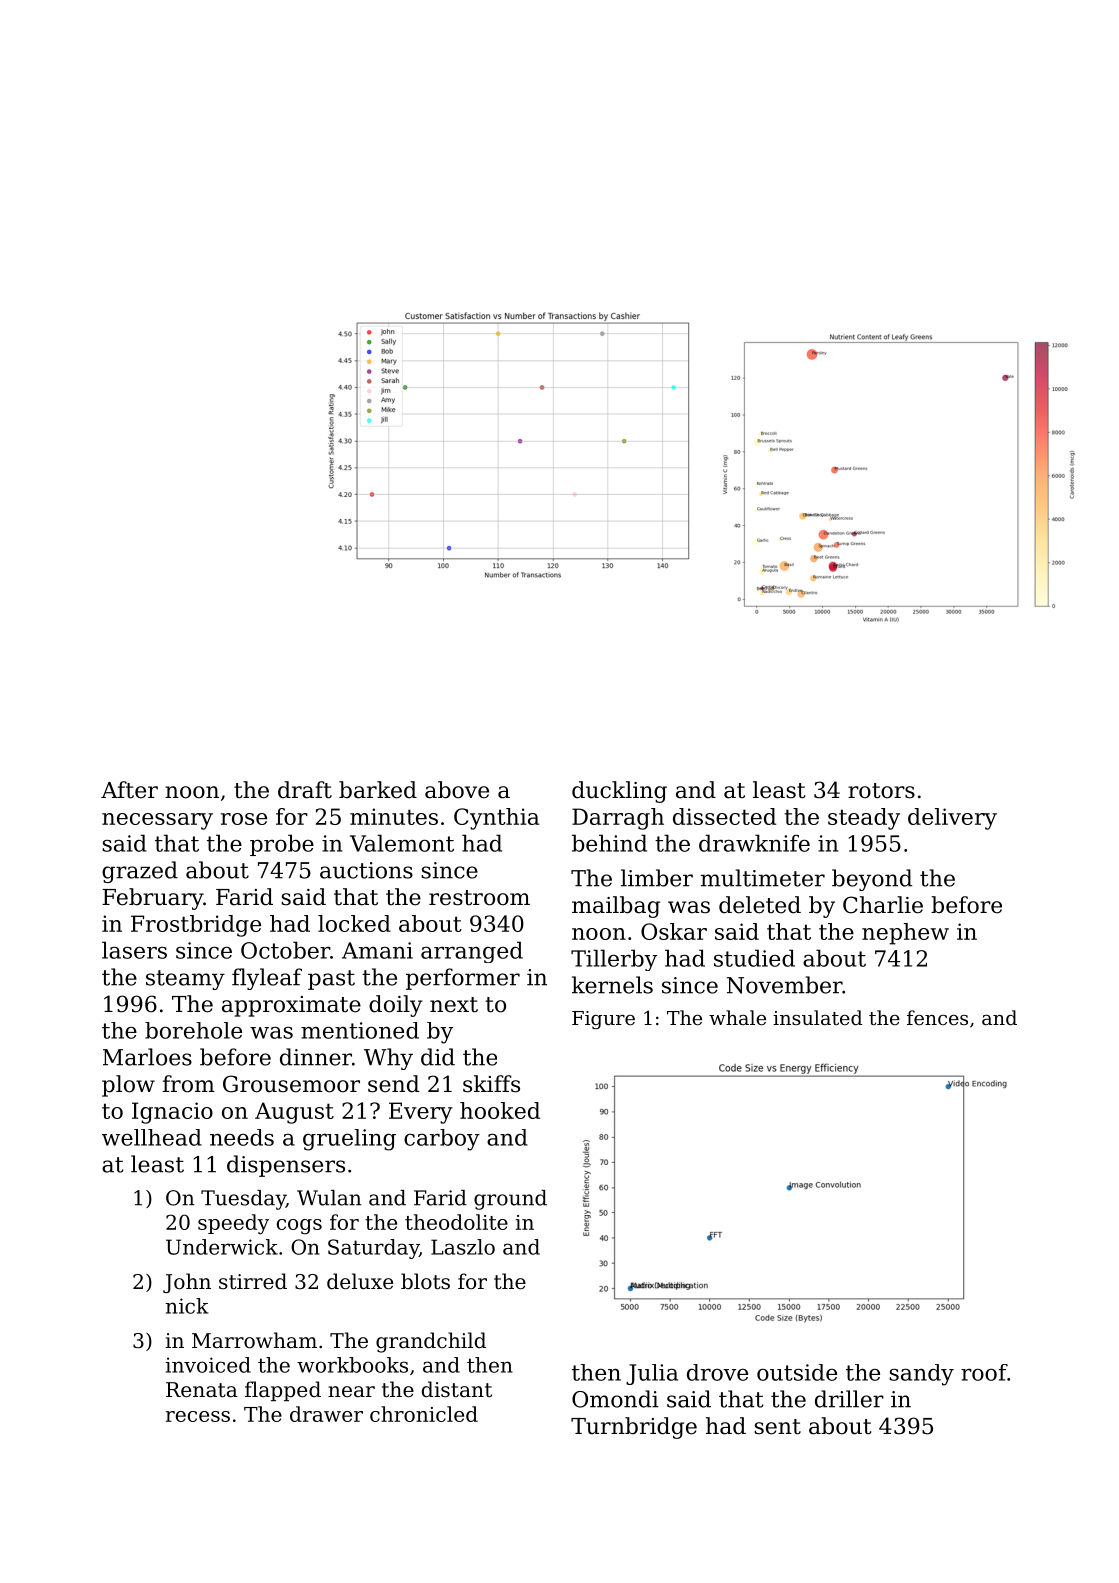  Describe the element at coordinates (157, 821) in the screenshot. I see `necessary` at that location.
